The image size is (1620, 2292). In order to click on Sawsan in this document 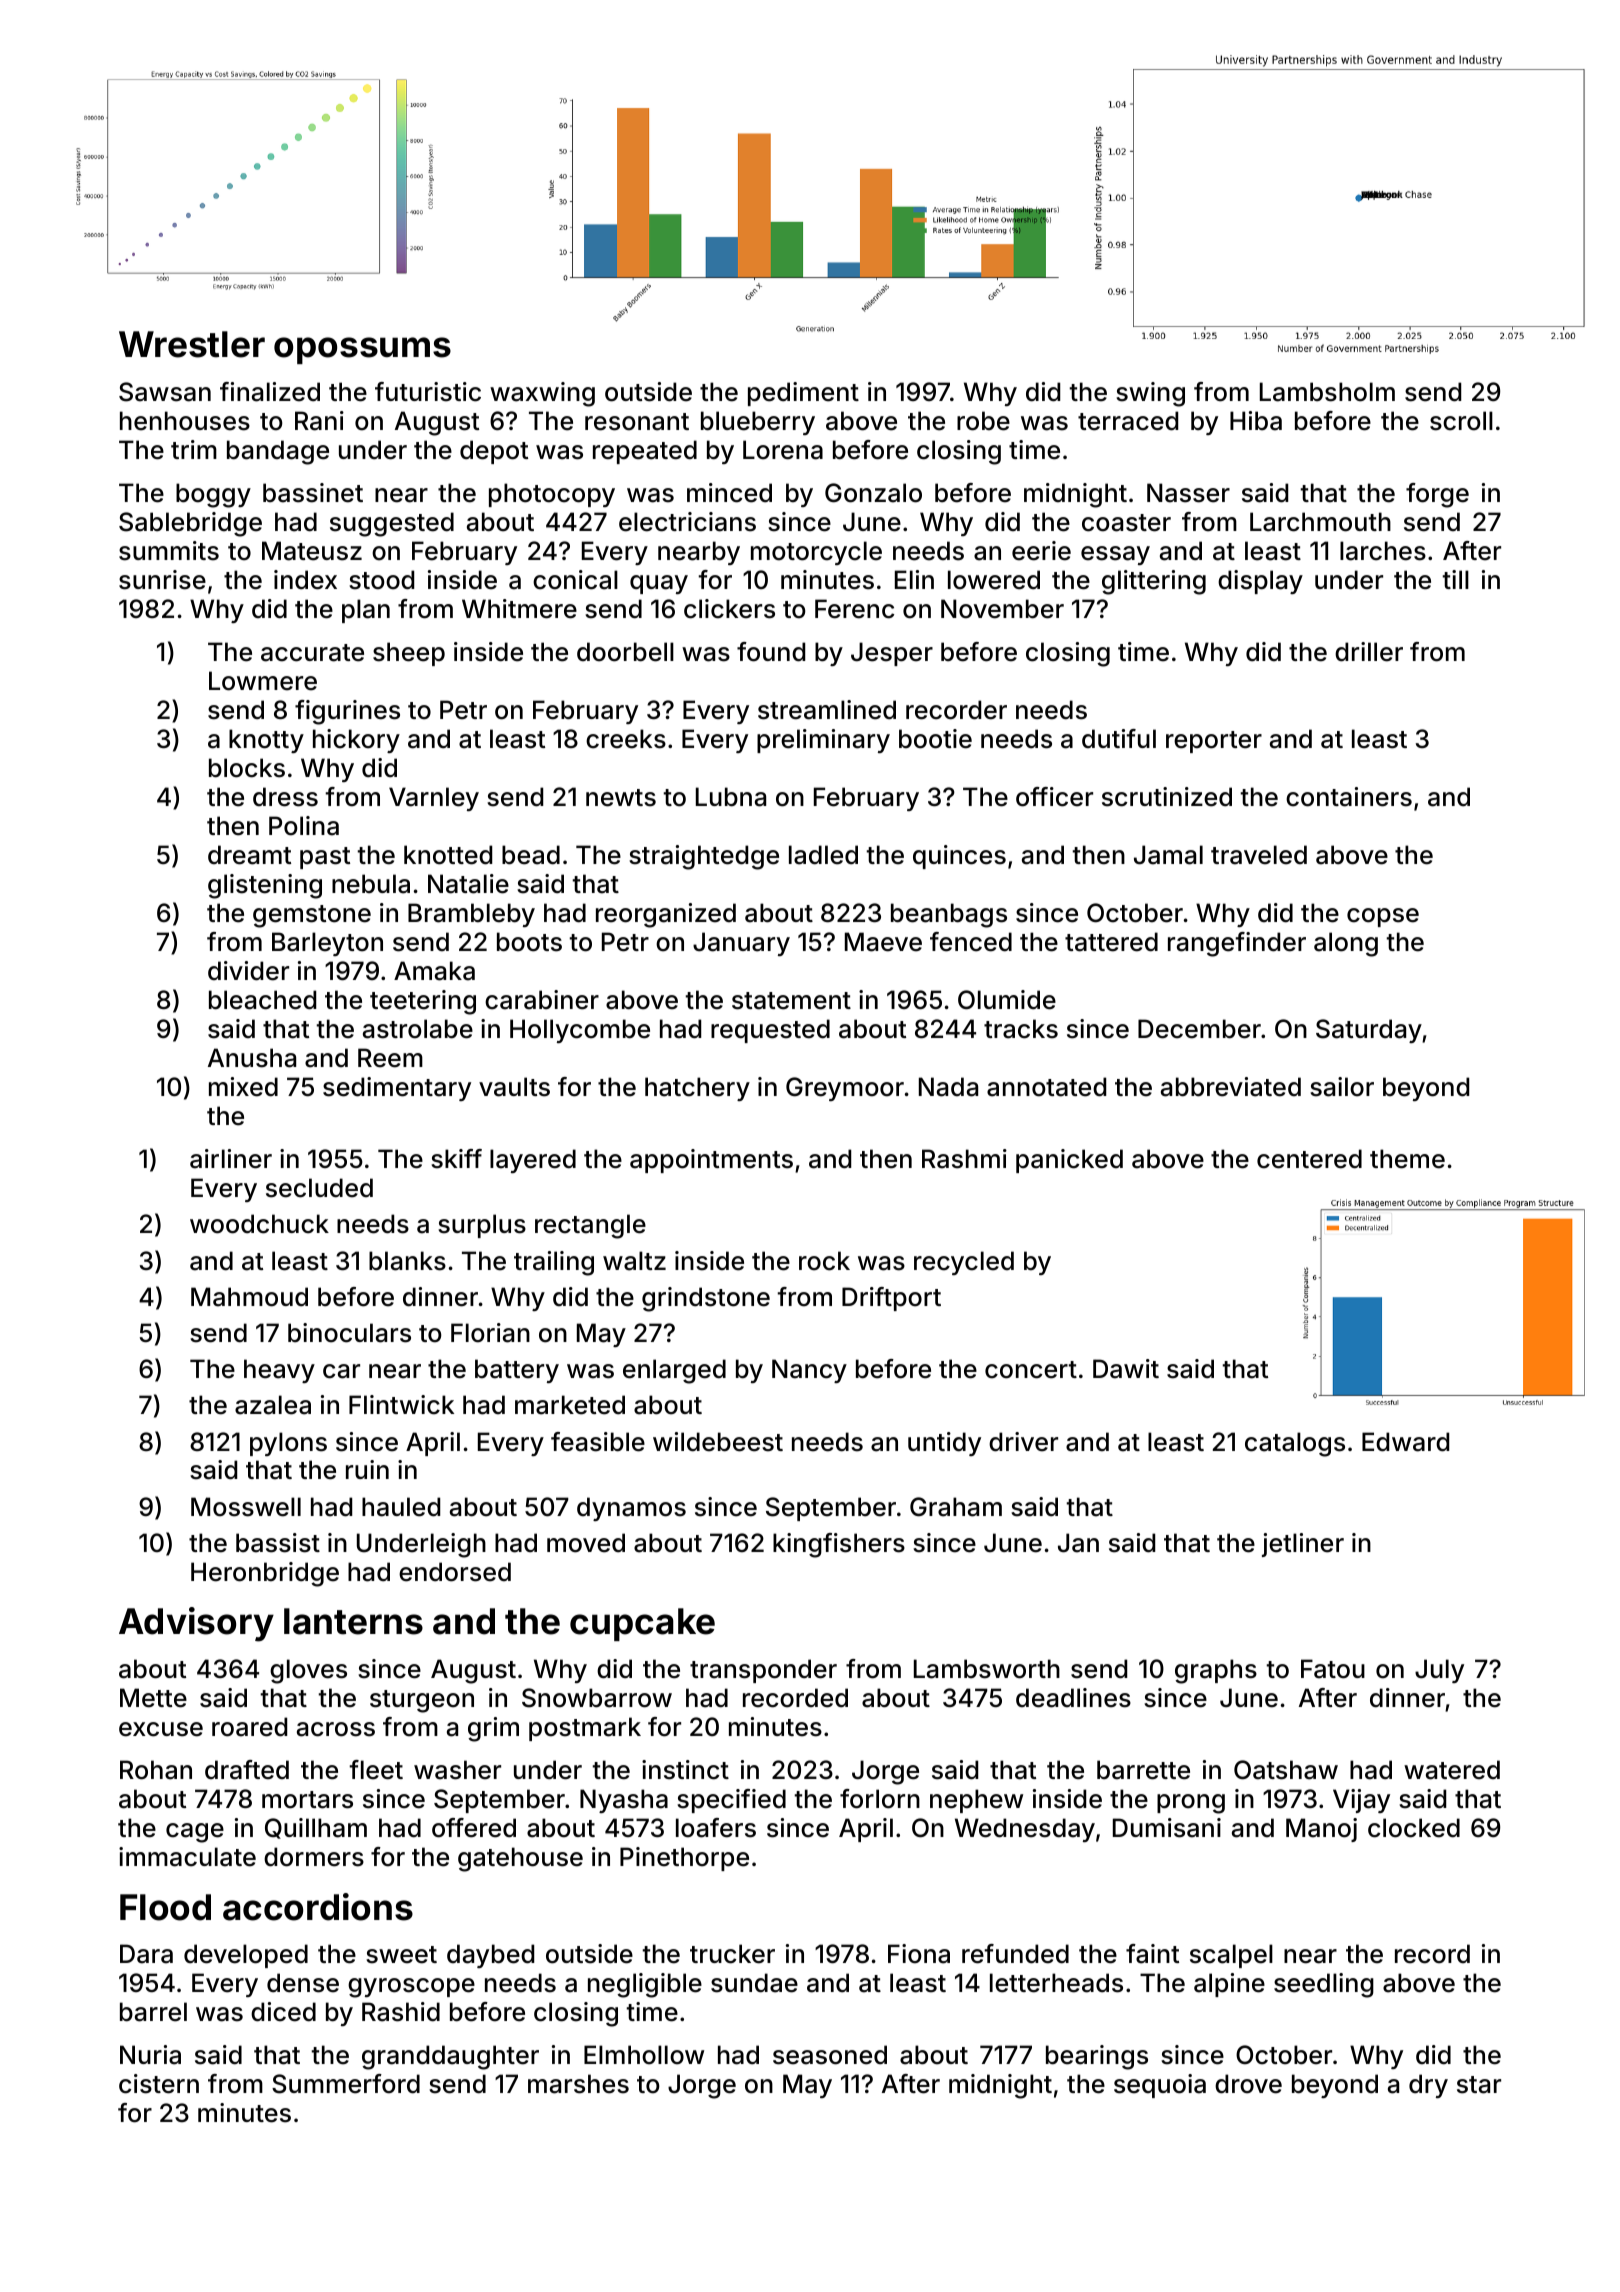, I will do `click(165, 392)`.
